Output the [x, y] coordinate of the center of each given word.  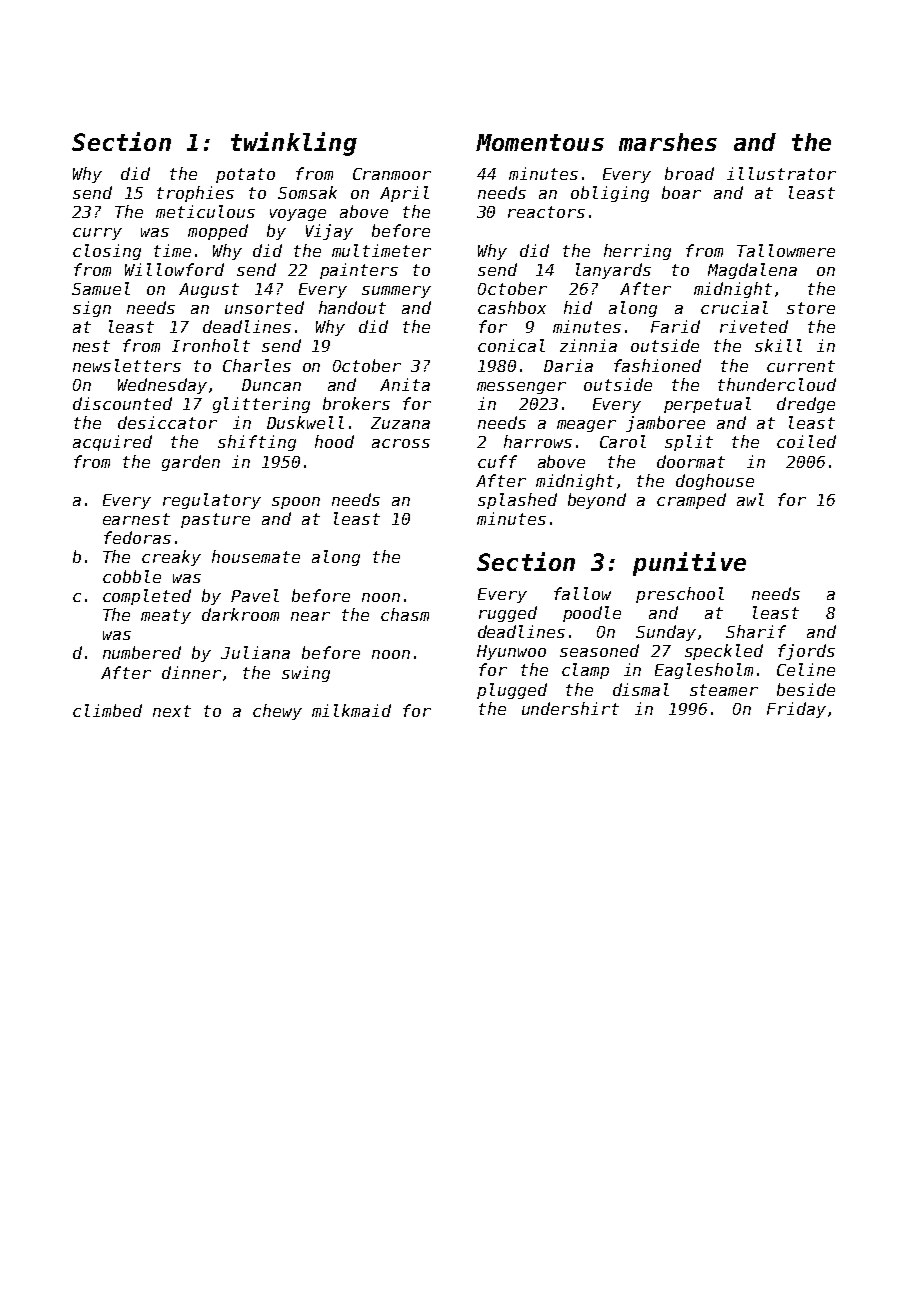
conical [511, 345]
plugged [512, 691]
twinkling [294, 144]
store [811, 308]
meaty [166, 616]
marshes [668, 142]
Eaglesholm [704, 671]
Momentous [540, 142]
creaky [171, 558]
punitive [689, 564]
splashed [517, 501]
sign [92, 309]
